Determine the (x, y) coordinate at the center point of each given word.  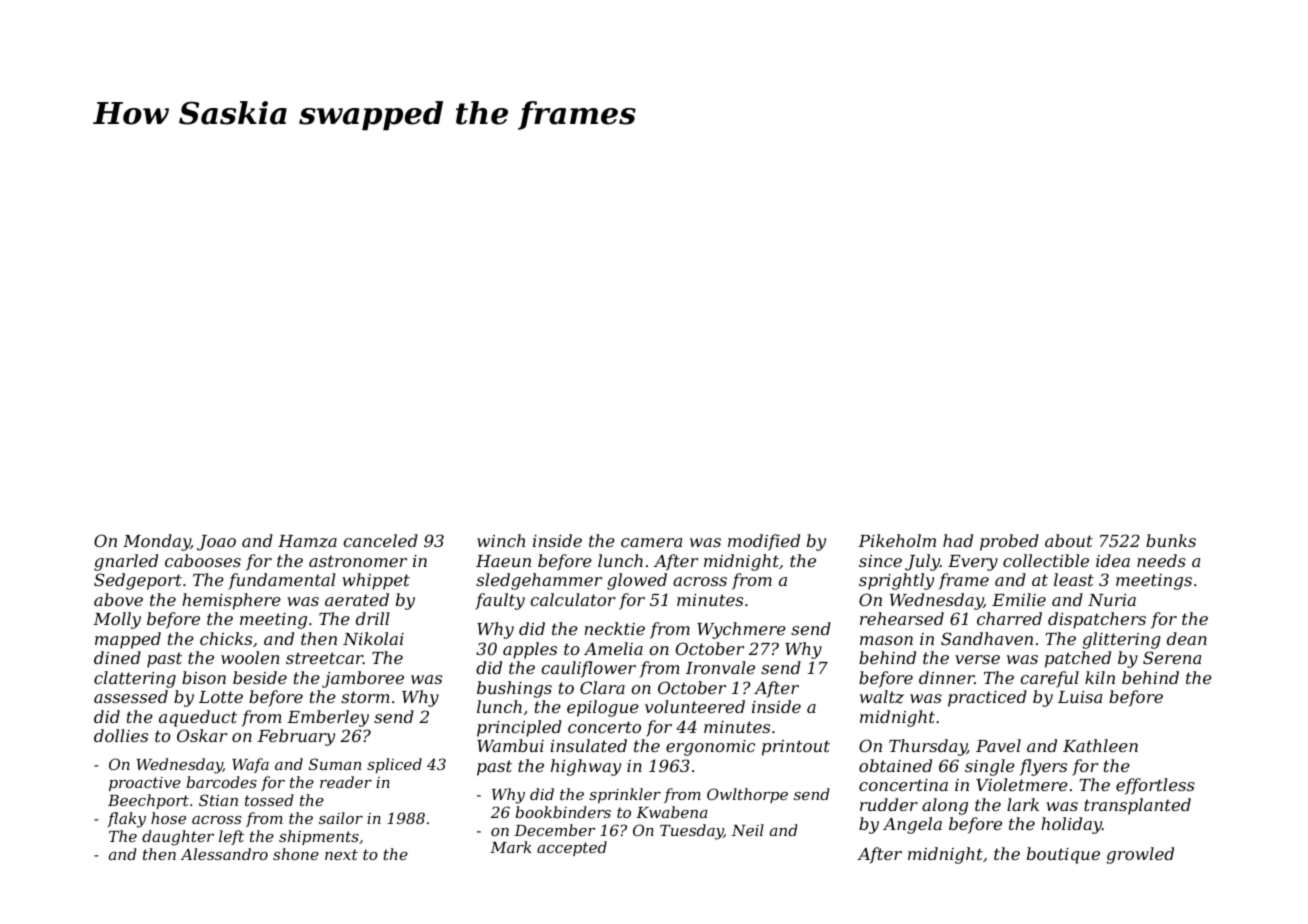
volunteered (695, 706)
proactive (145, 784)
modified (764, 542)
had (958, 540)
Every (973, 563)
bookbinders (563, 812)
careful (1049, 679)
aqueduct (198, 718)
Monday (157, 542)
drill (372, 618)
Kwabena (672, 812)
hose (168, 818)
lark (1023, 804)
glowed (637, 581)
